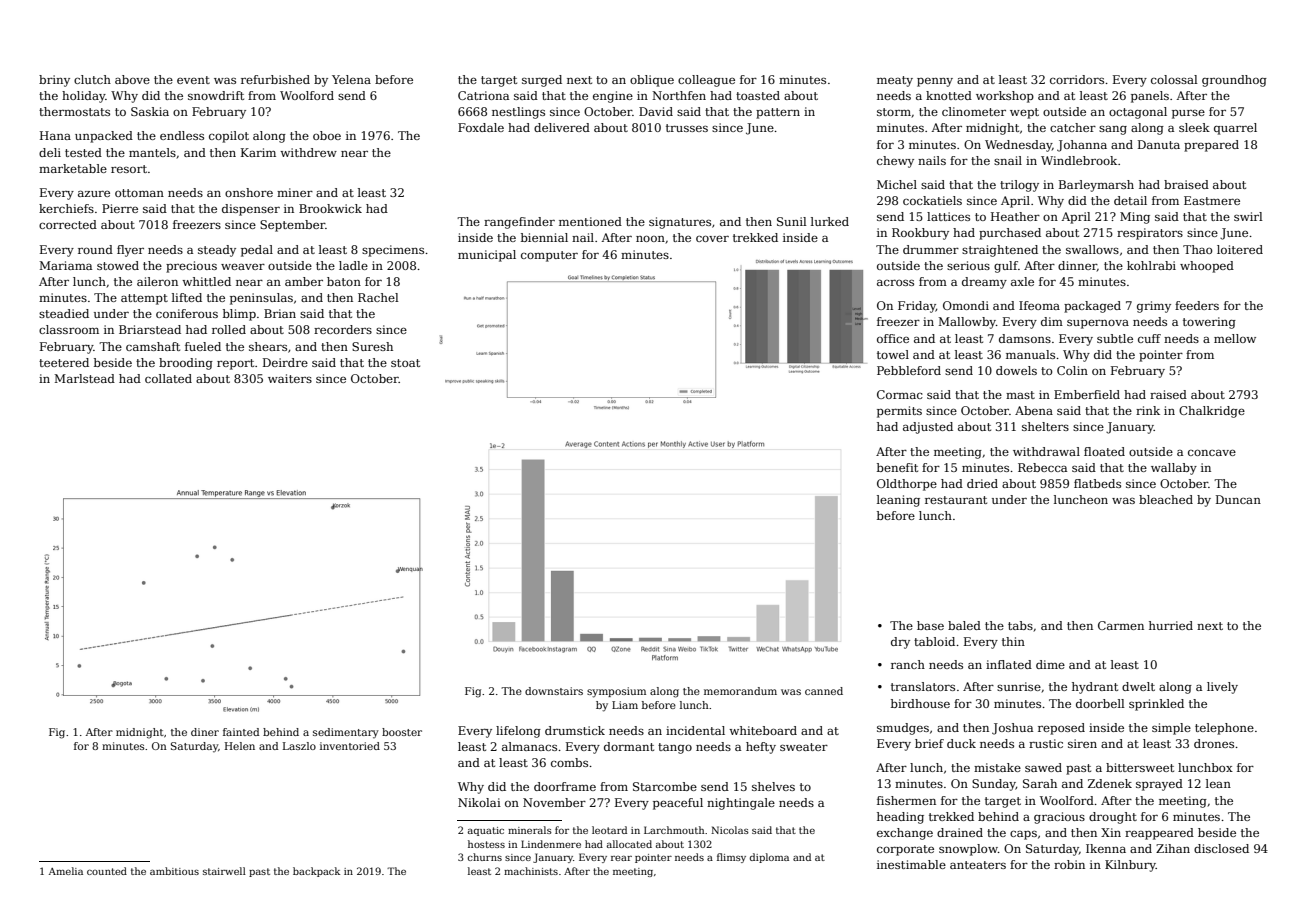 This screenshot has width=1308, height=924. Describe the element at coordinates (405, 363) in the screenshot. I see `stoat` at that location.
